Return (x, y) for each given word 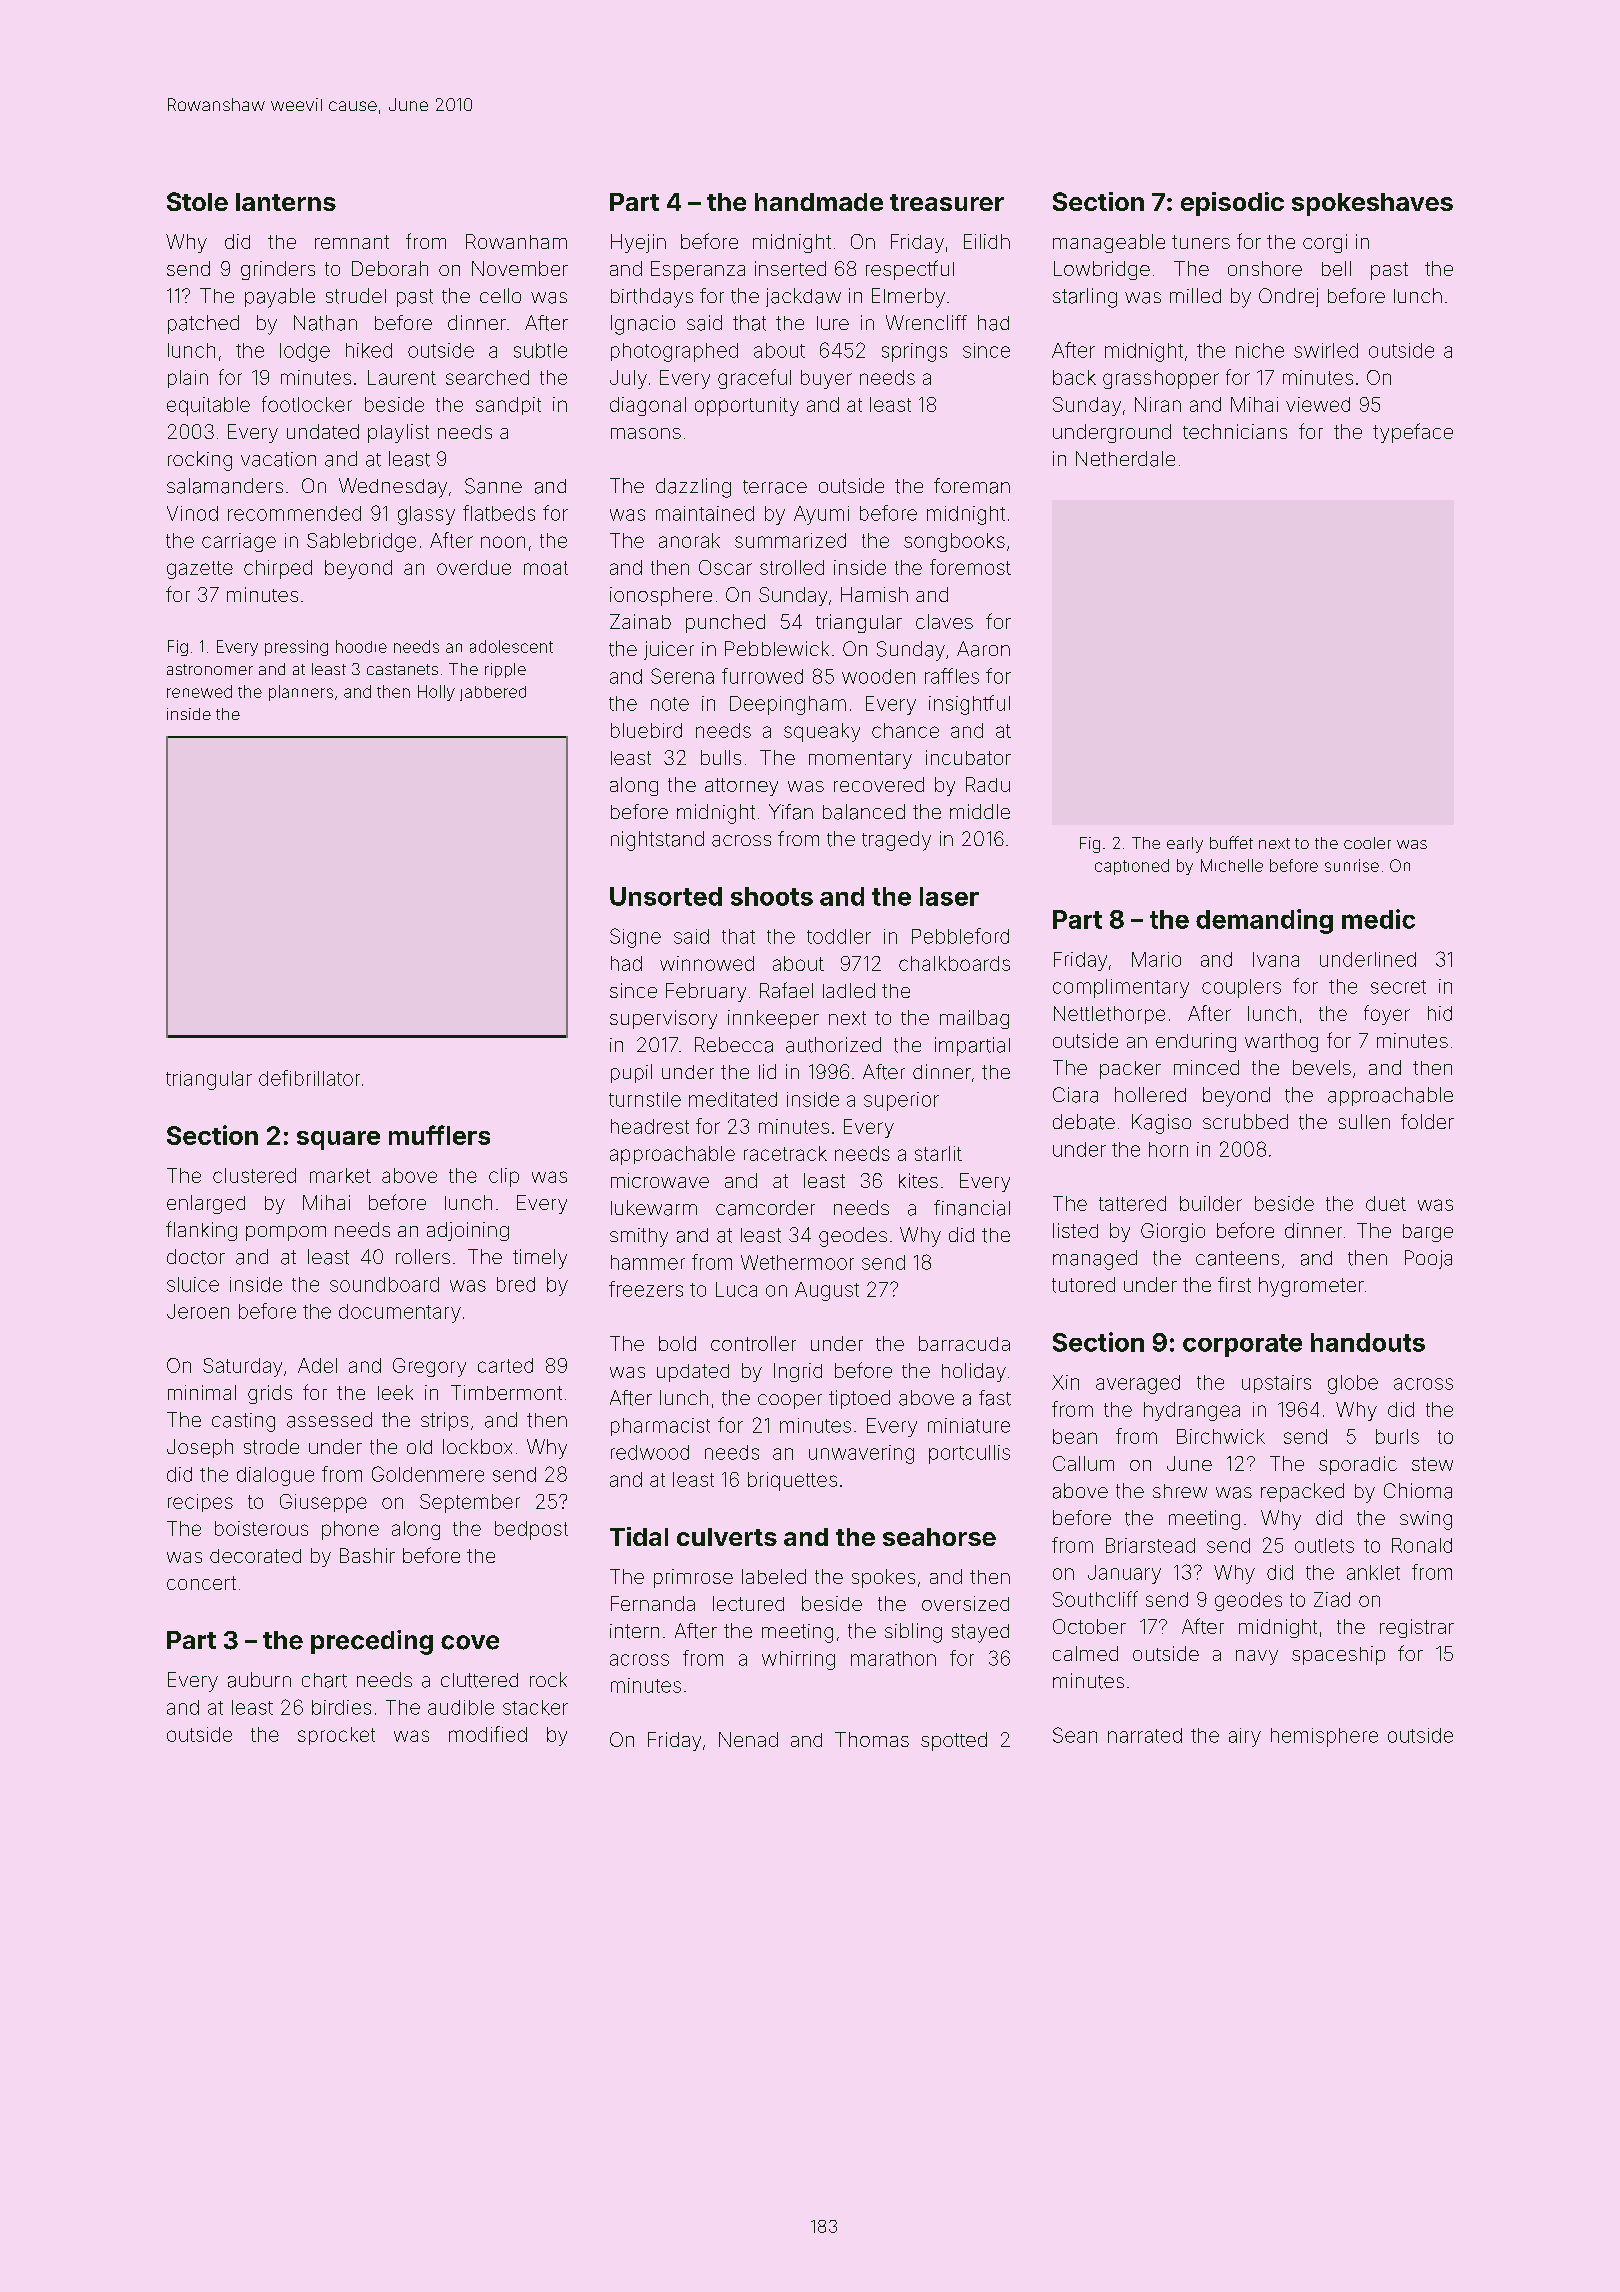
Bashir (367, 1555)
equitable (208, 406)
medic (1378, 919)
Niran (1158, 404)
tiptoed (859, 1399)
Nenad (748, 1739)
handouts (1368, 1342)
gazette (200, 570)
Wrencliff (926, 322)
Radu (988, 784)
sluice (193, 1284)
